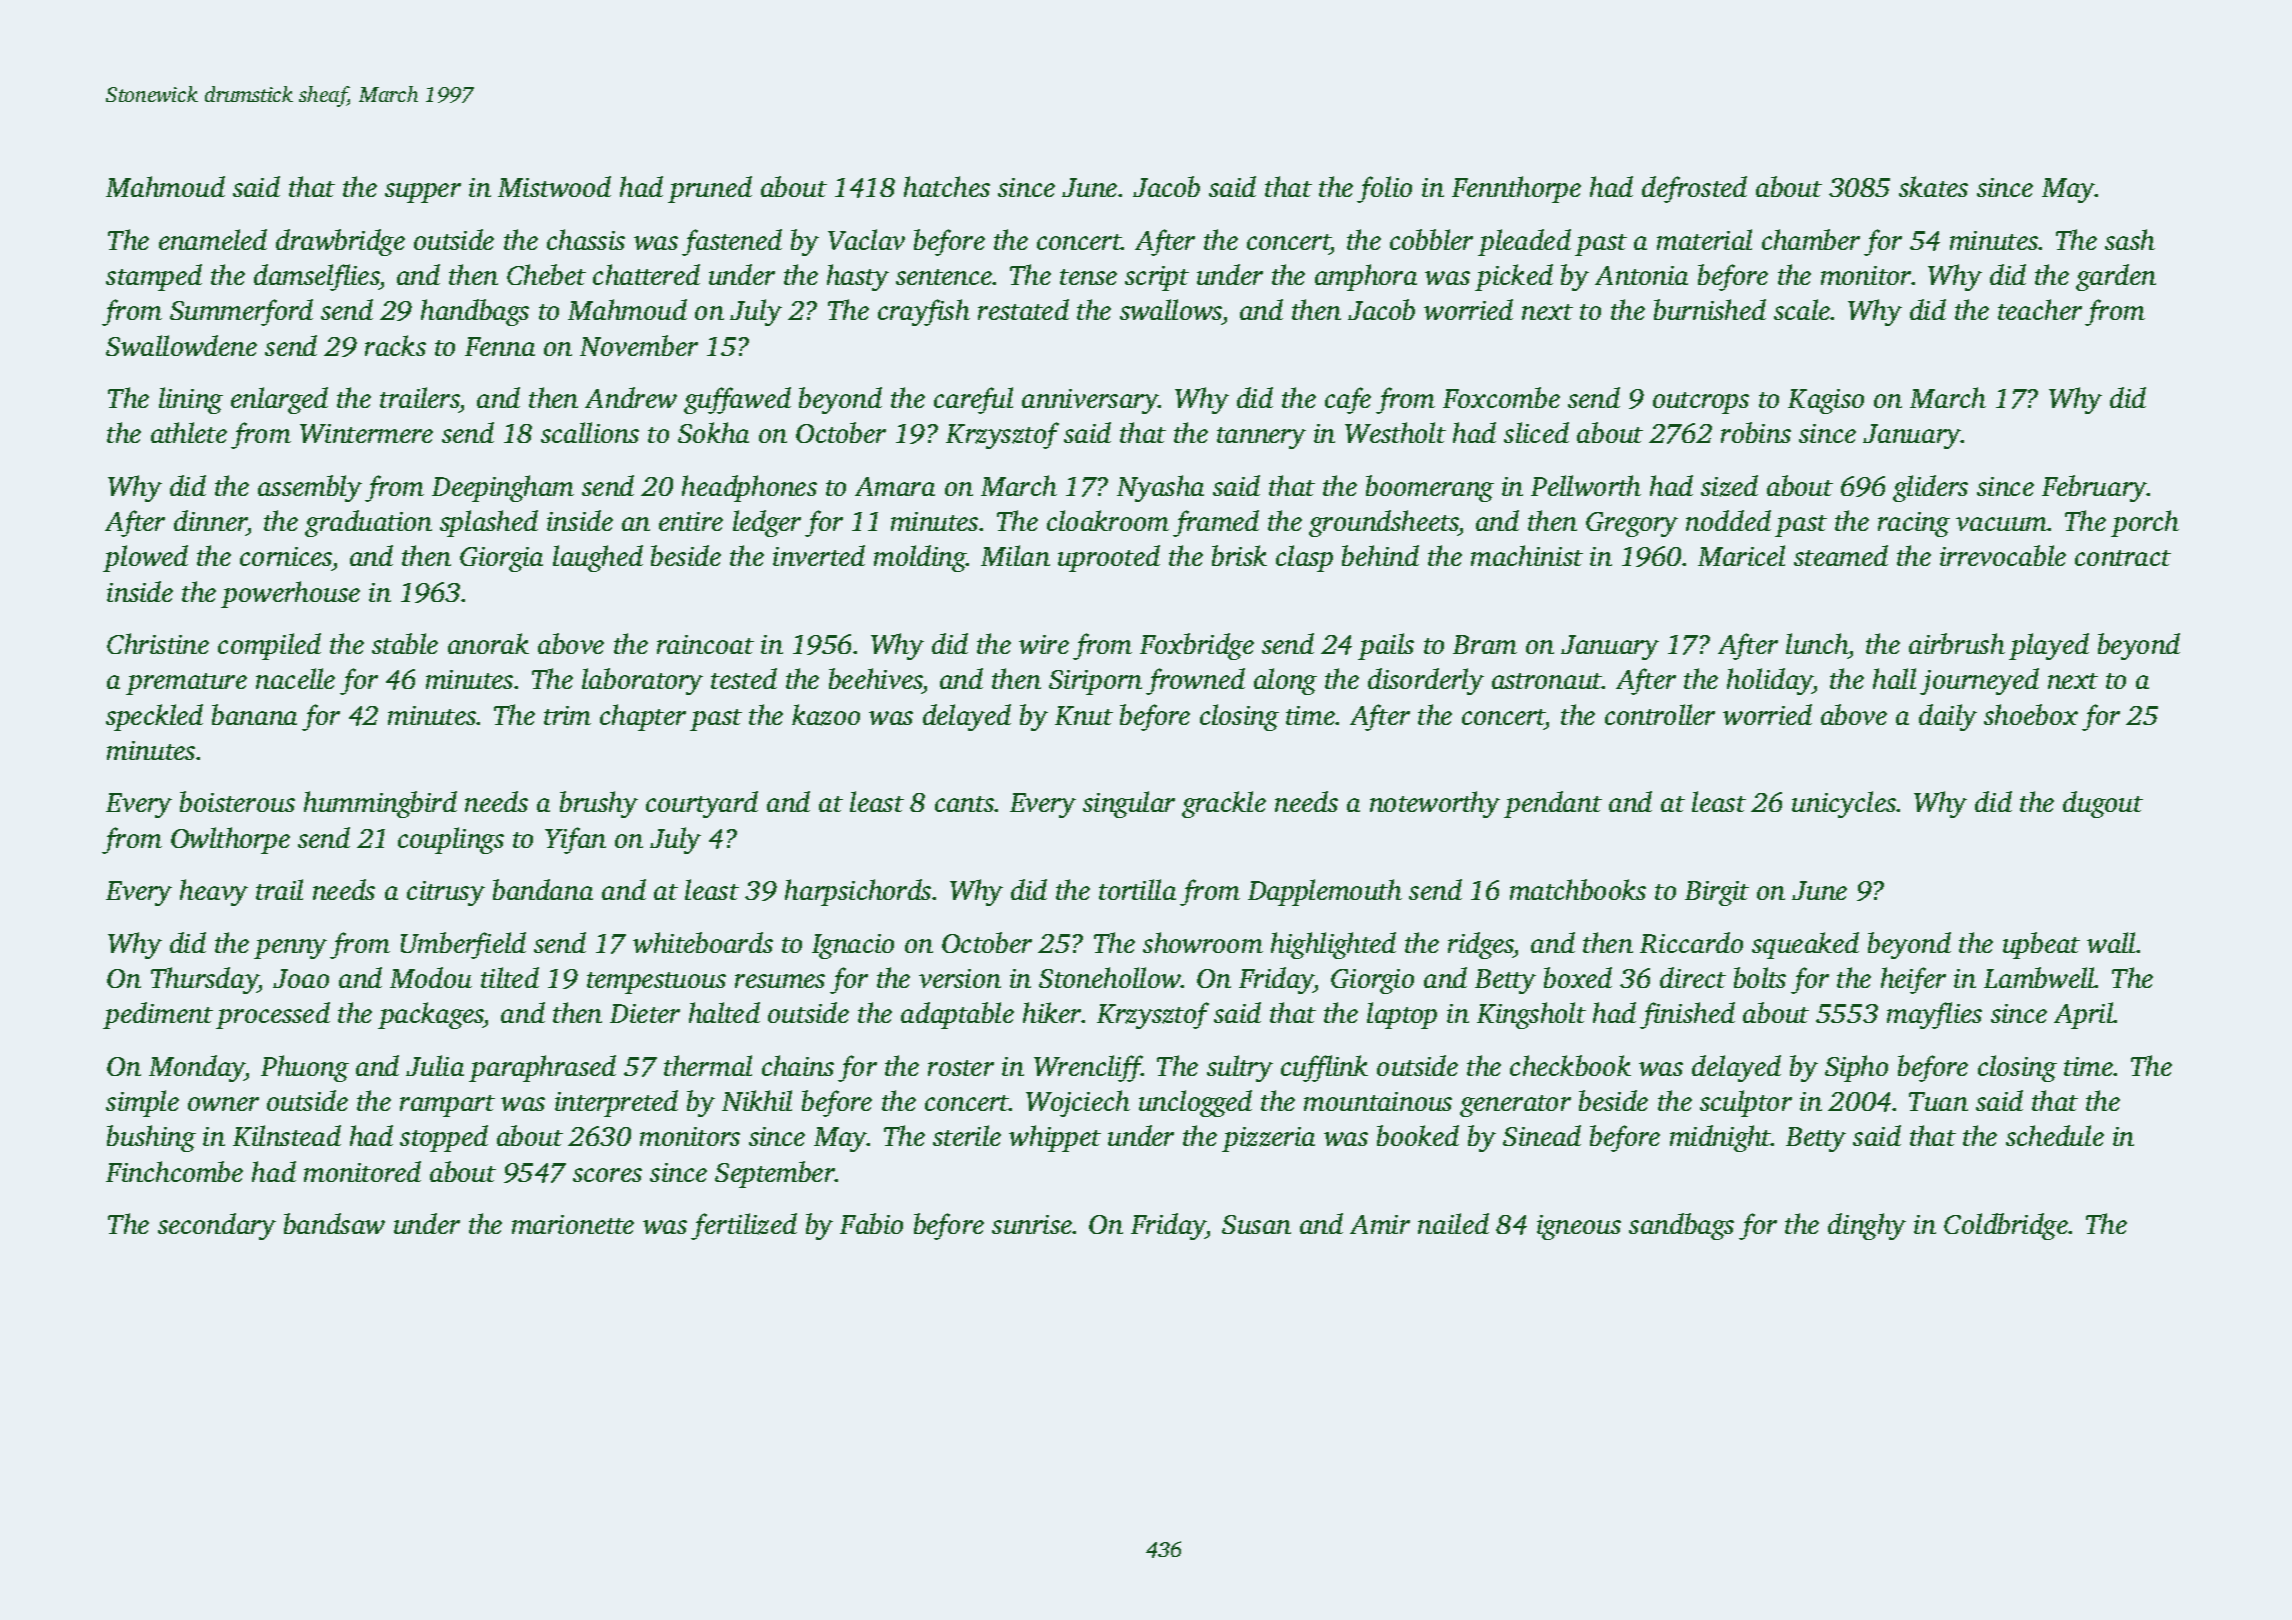 This page has height=1620, width=2292. Describe the element at coordinates (1720, 1138) in the page. I see `midnight` at that location.
